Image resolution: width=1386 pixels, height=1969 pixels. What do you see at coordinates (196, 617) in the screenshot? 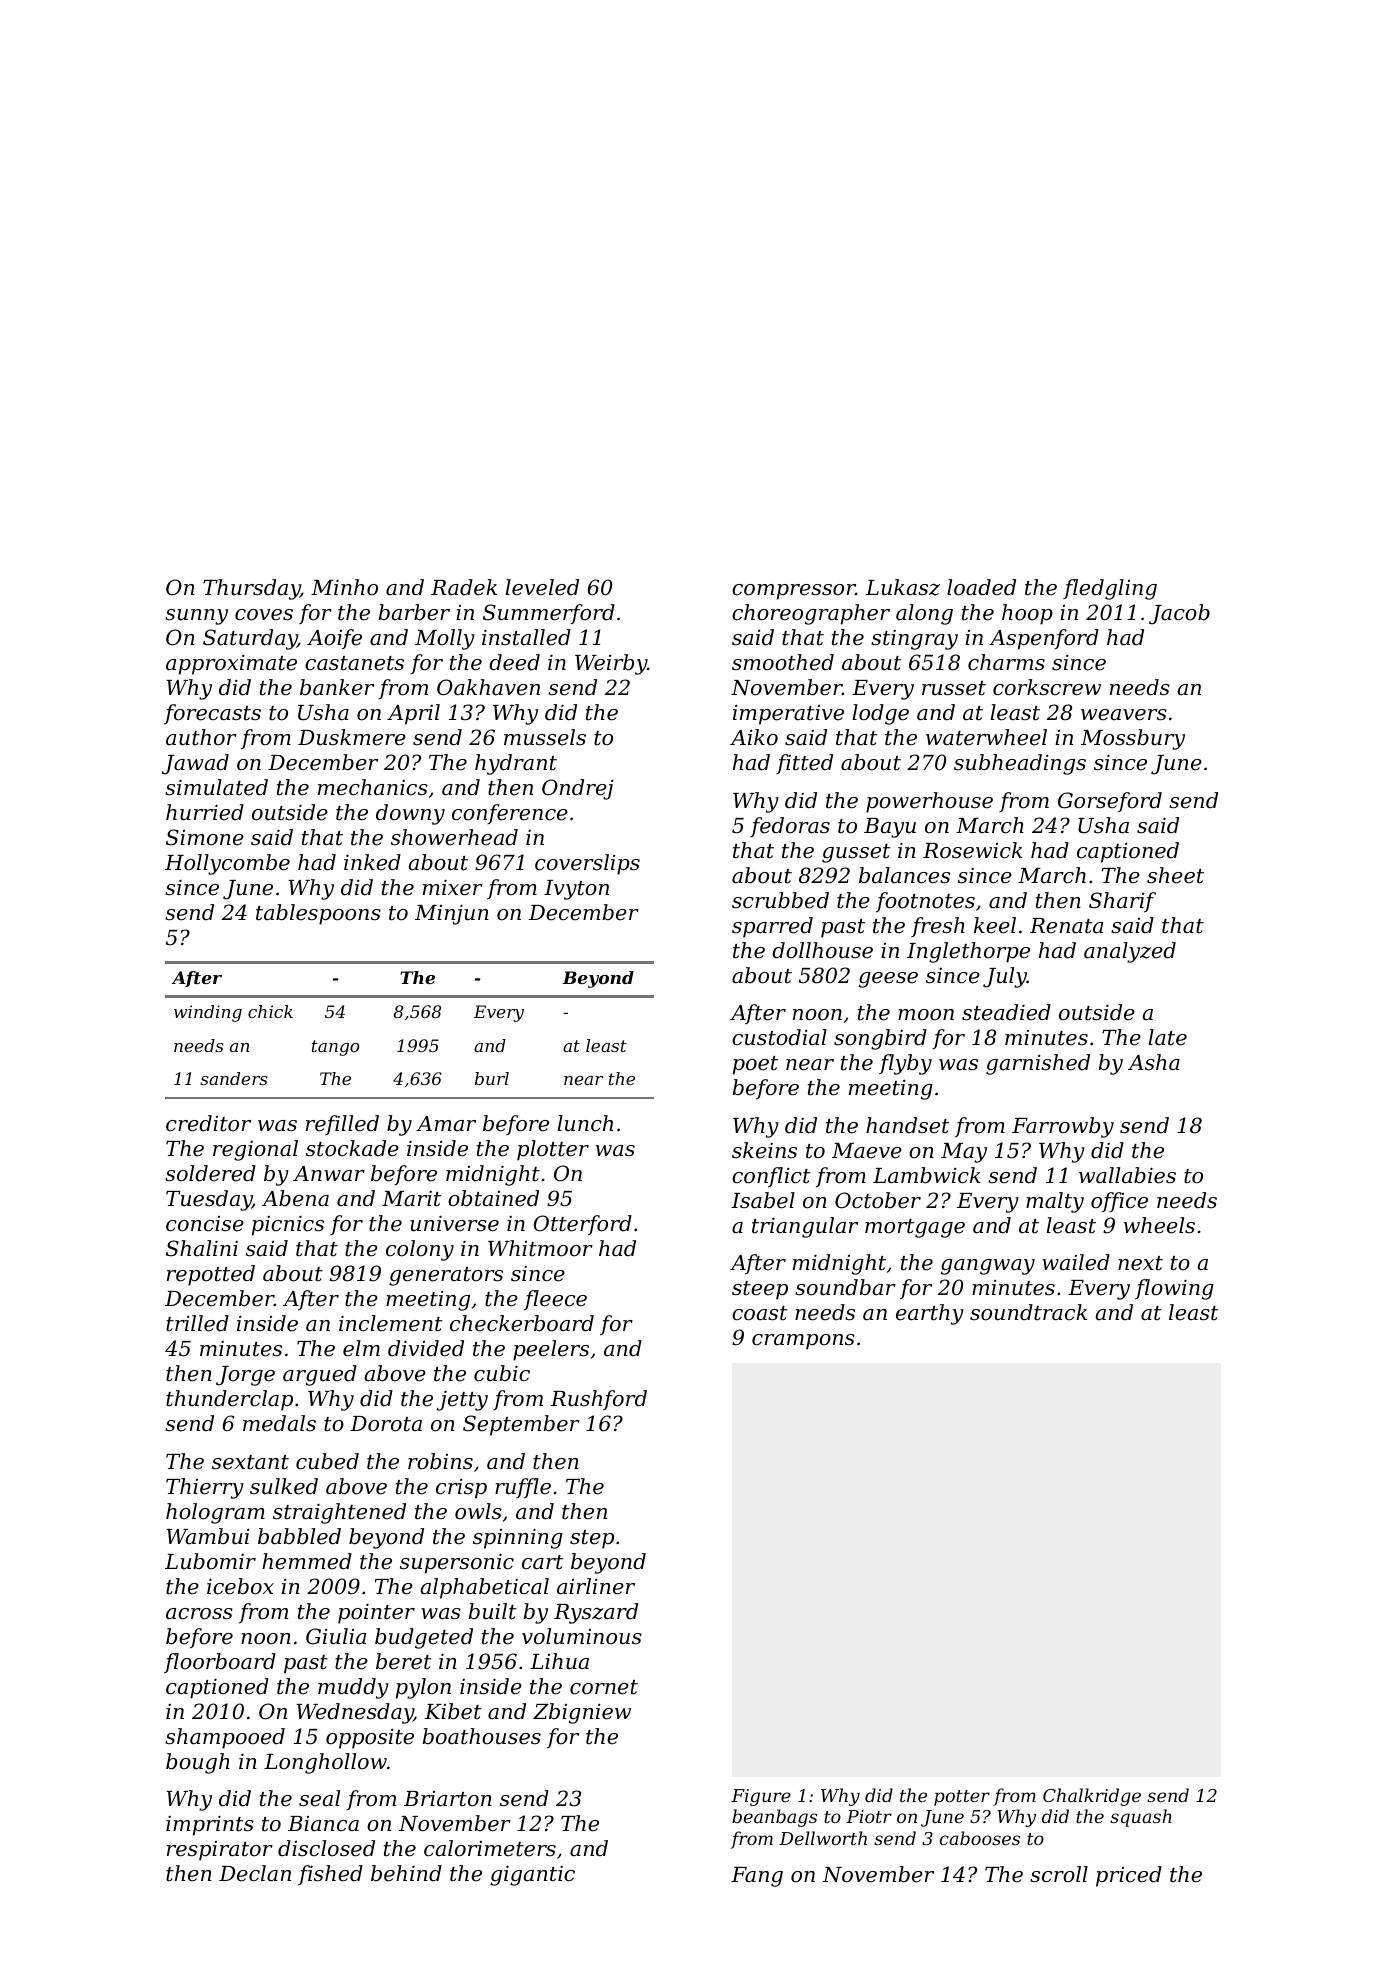
I see `sunny` at bounding box center [196, 617].
